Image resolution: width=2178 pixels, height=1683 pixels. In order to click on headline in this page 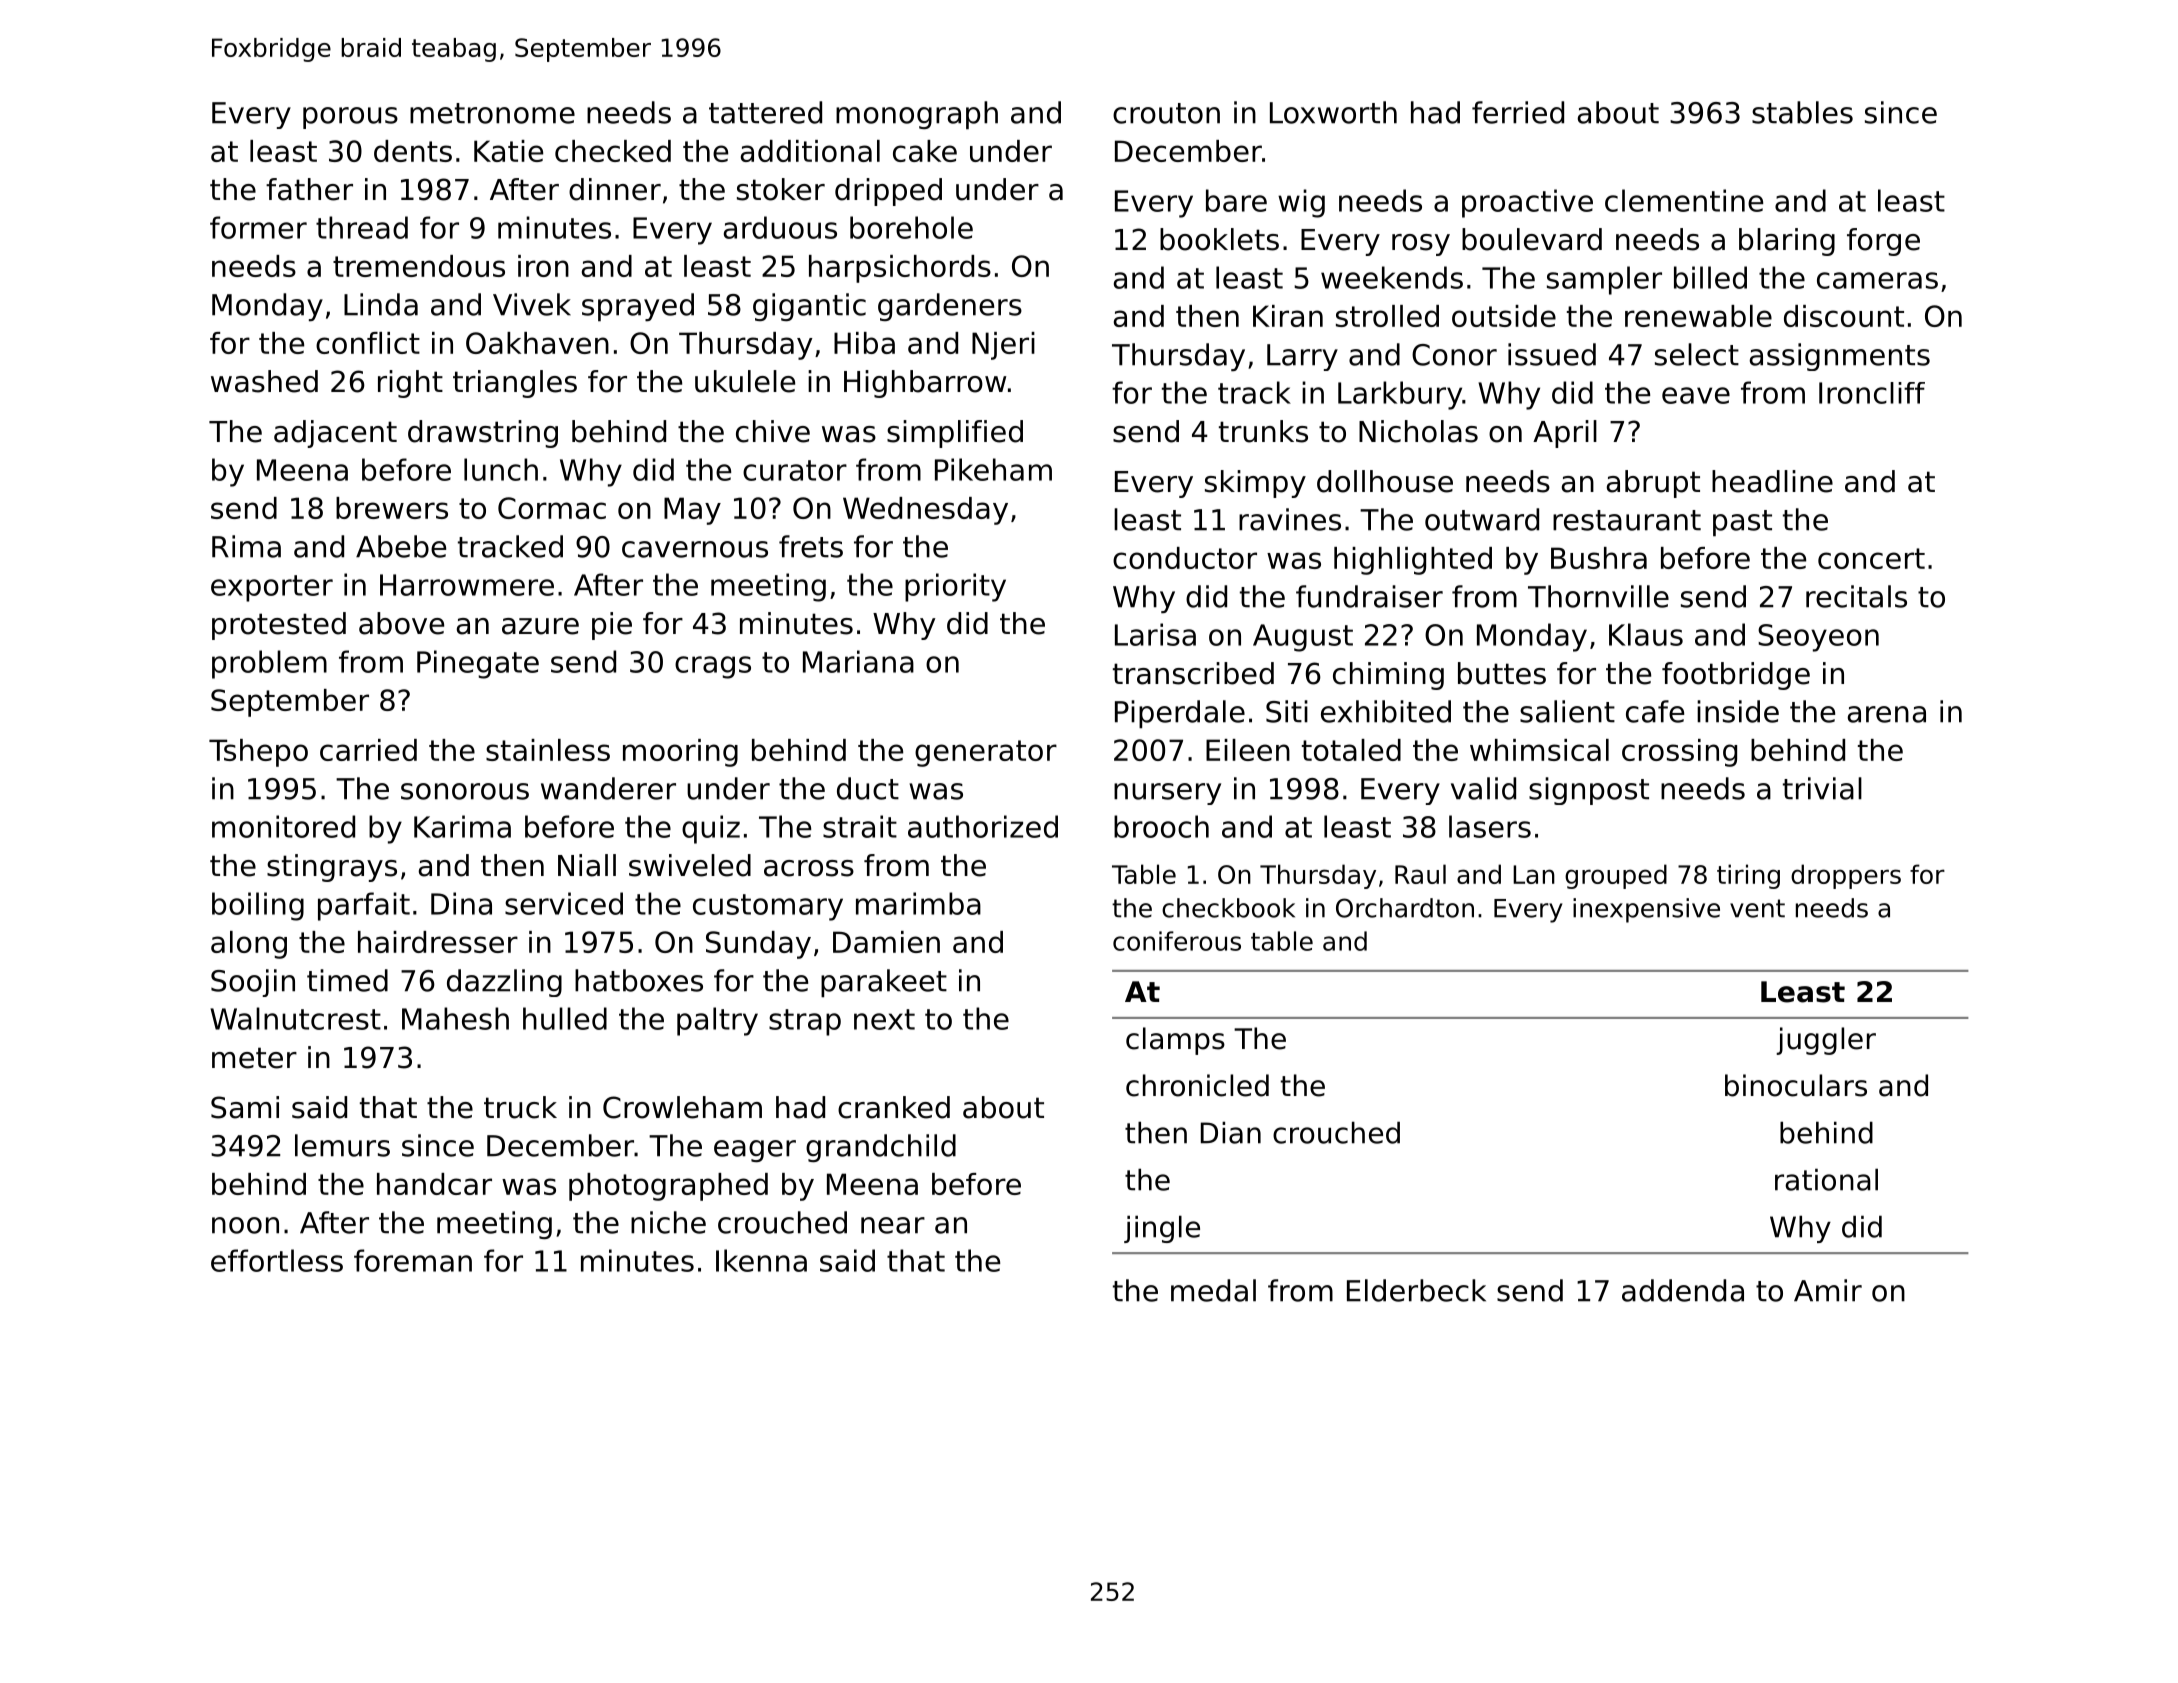, I will do `click(1772, 481)`.
